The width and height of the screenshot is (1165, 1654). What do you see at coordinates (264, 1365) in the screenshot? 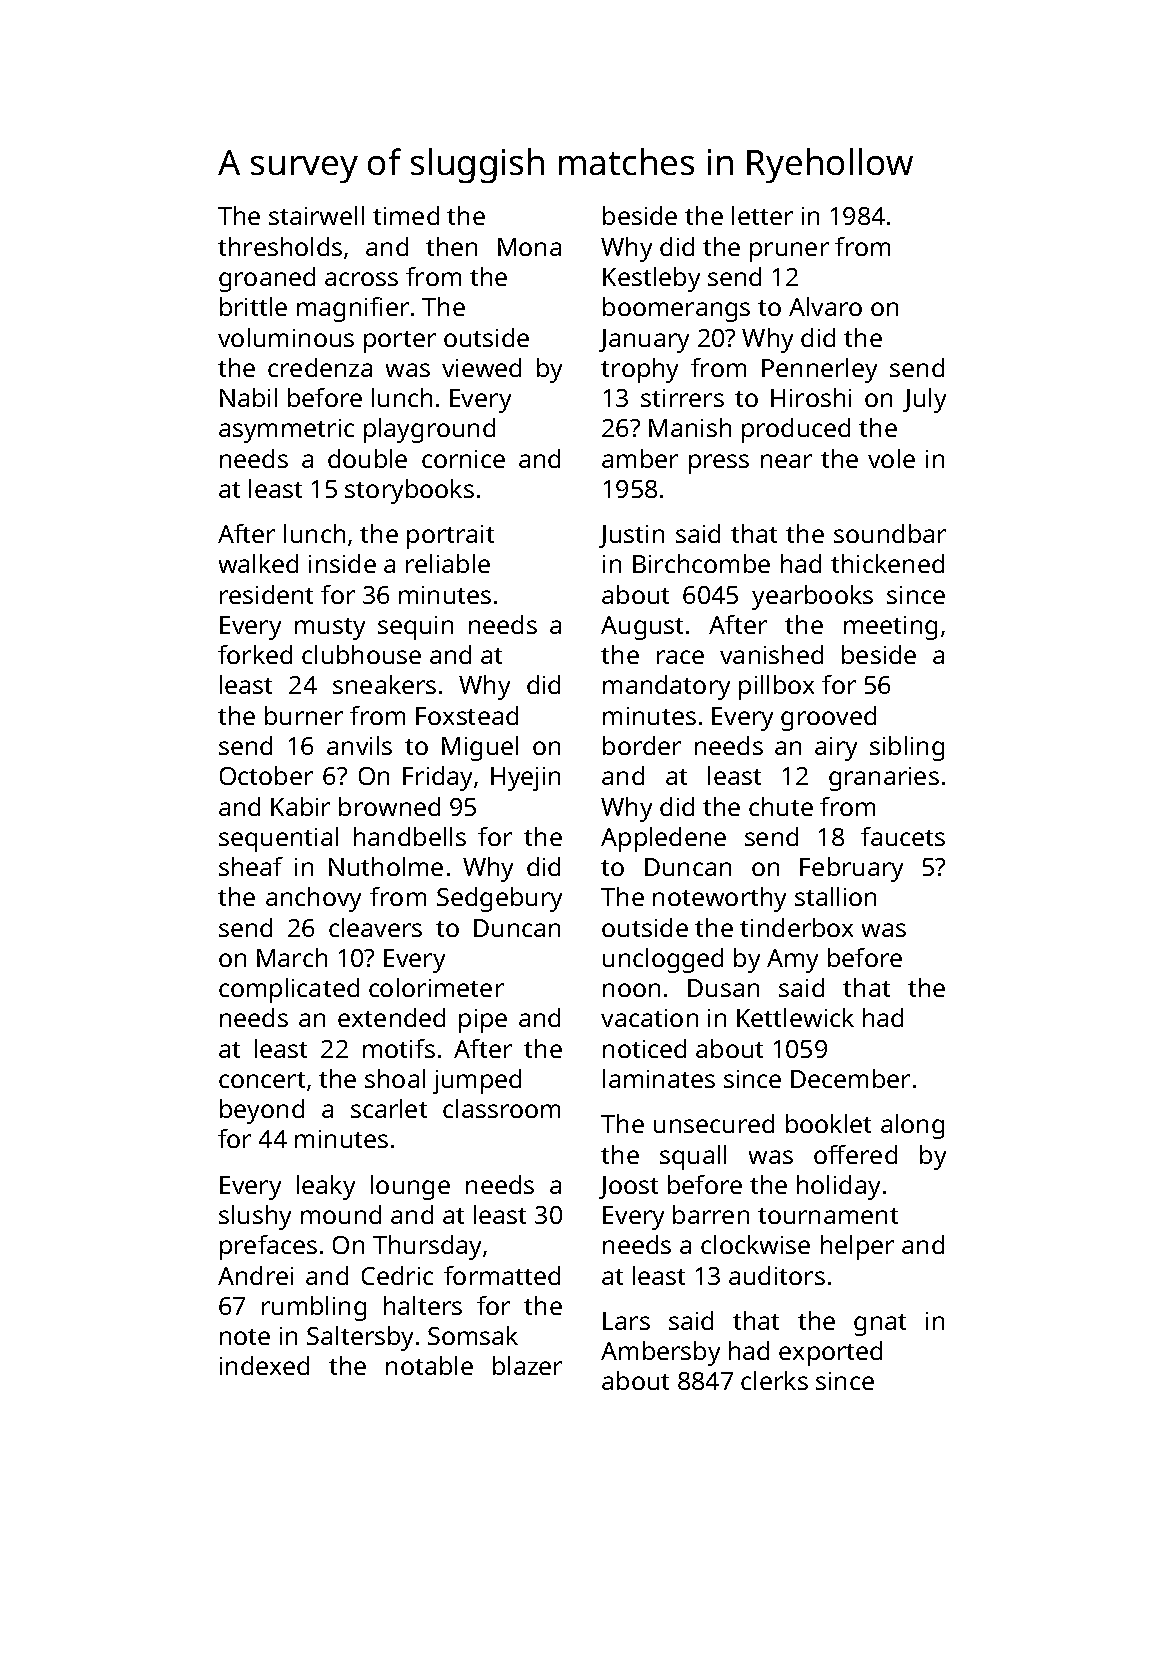
I see `indexed` at bounding box center [264, 1365].
